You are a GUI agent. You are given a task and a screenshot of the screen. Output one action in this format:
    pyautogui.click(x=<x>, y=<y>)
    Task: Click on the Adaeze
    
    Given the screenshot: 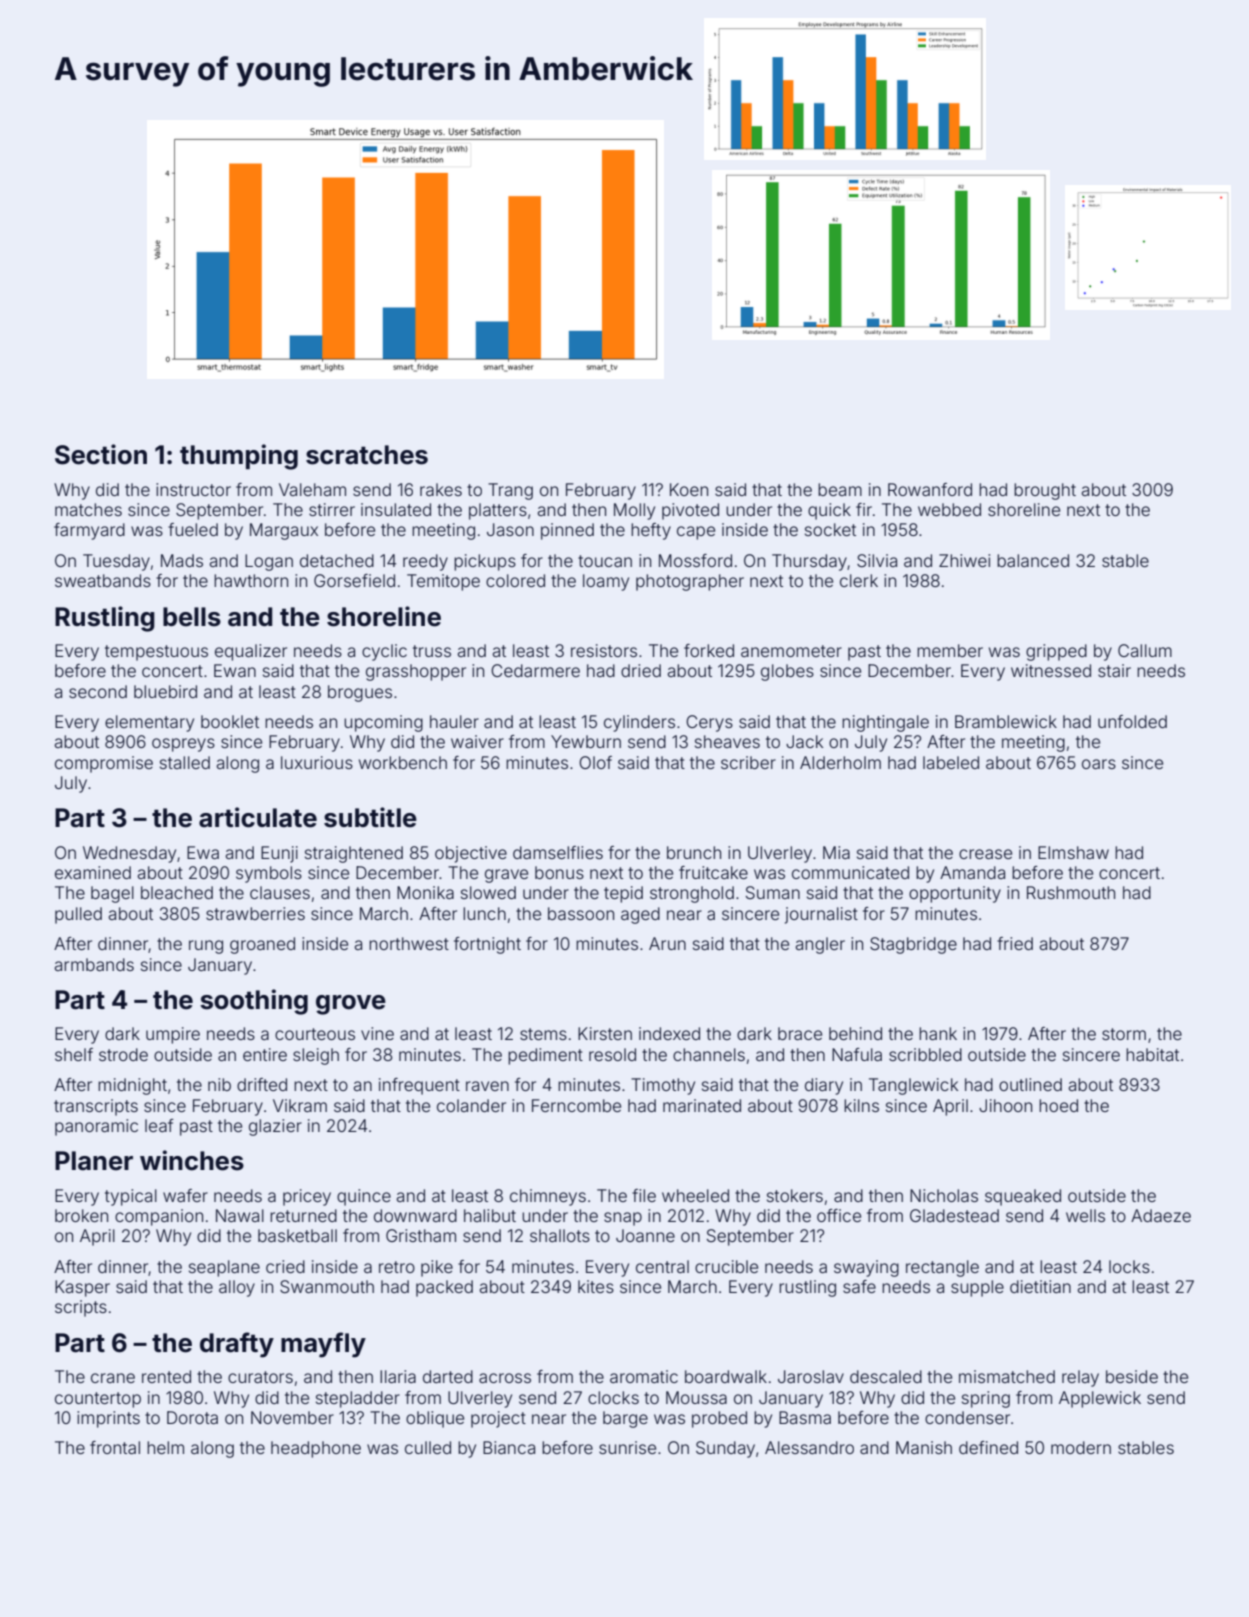 What is the action you would take?
    pyautogui.click(x=1161, y=1215)
